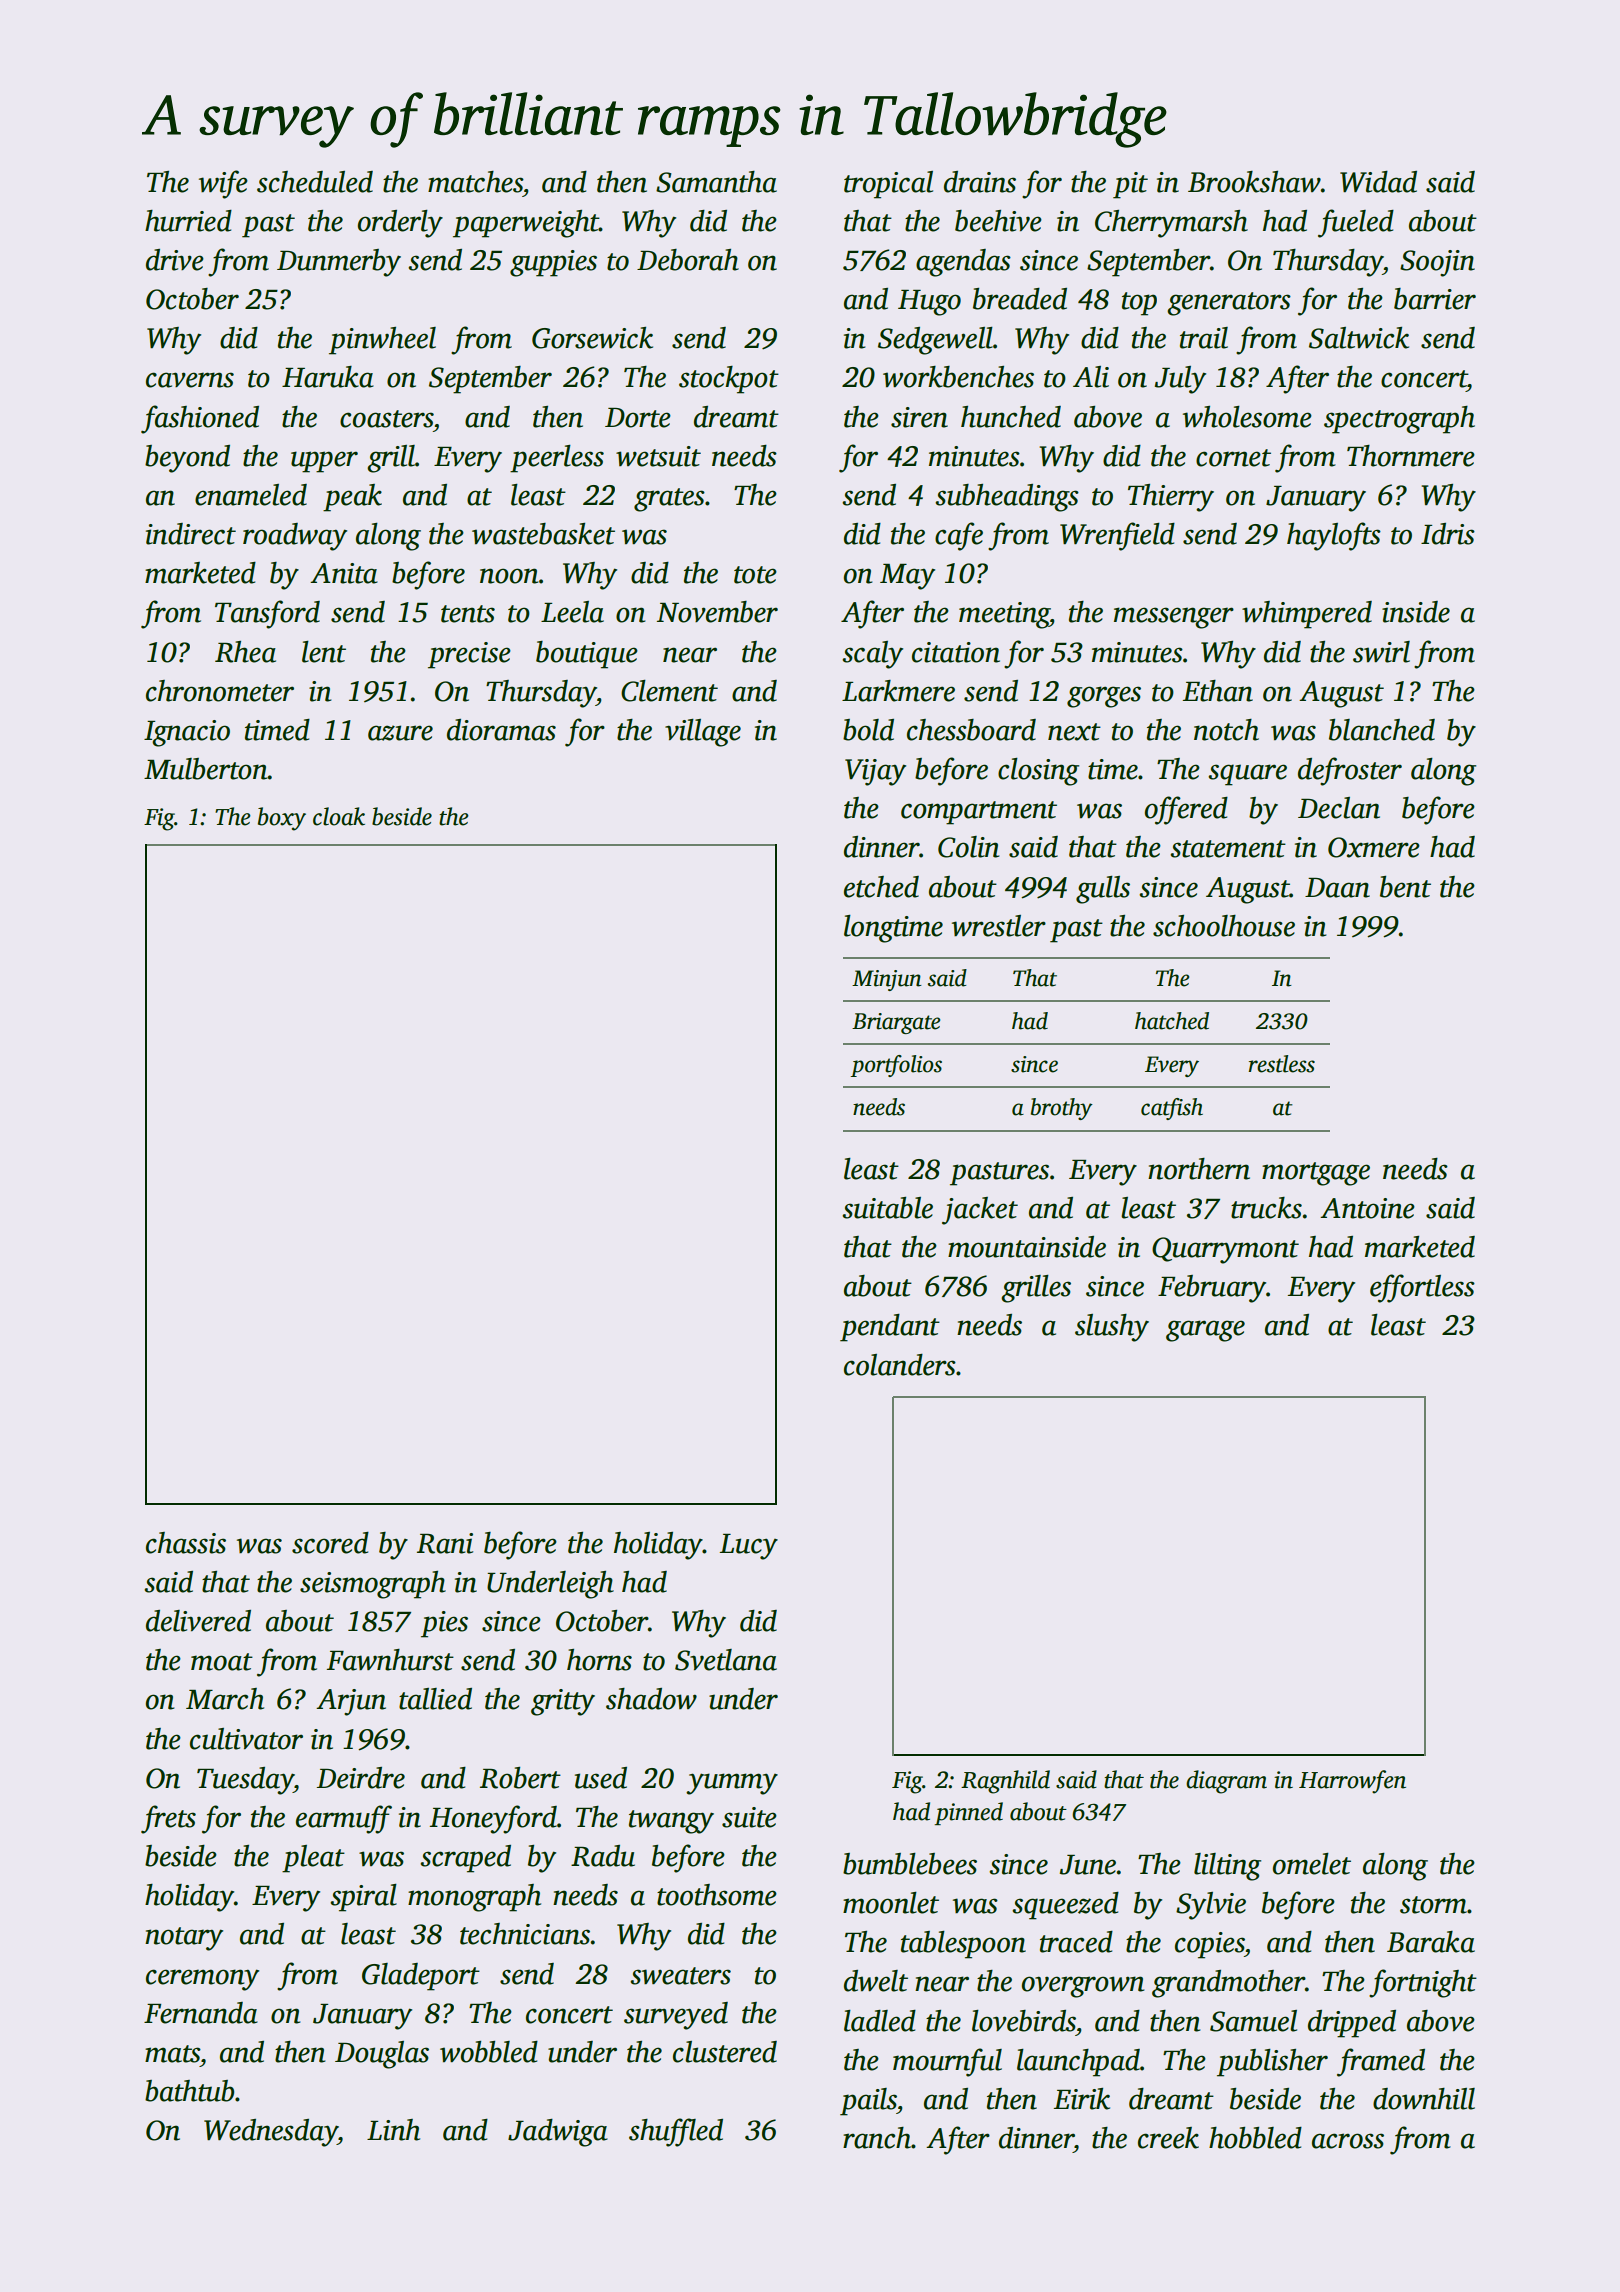 The height and width of the image is (2292, 1620). I want to click on twangy, so click(671, 1822).
